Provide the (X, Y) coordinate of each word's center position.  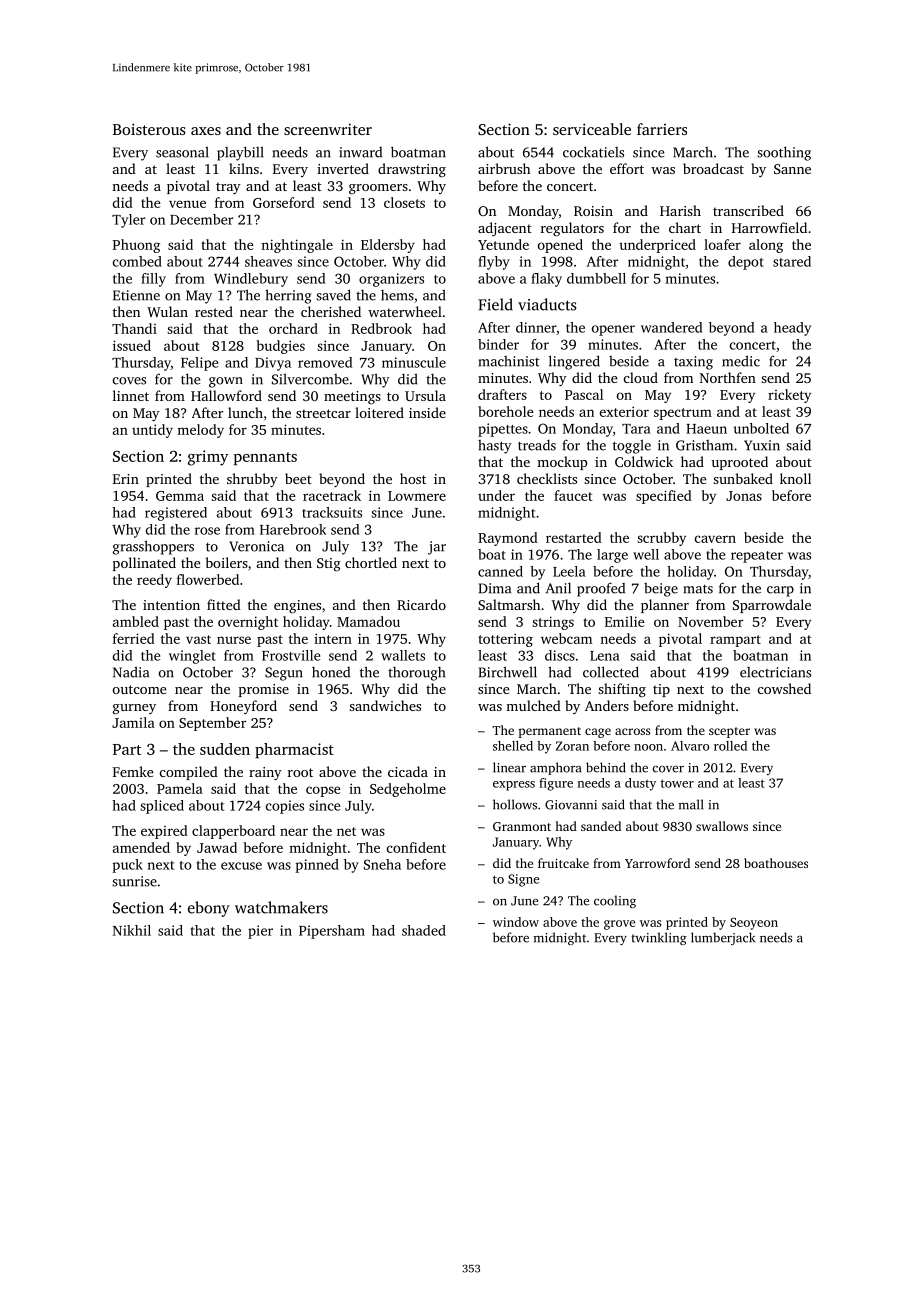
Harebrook (293, 529)
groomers (378, 189)
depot (746, 263)
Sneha (382, 864)
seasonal (182, 152)
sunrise (134, 881)
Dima (495, 588)
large (612, 556)
